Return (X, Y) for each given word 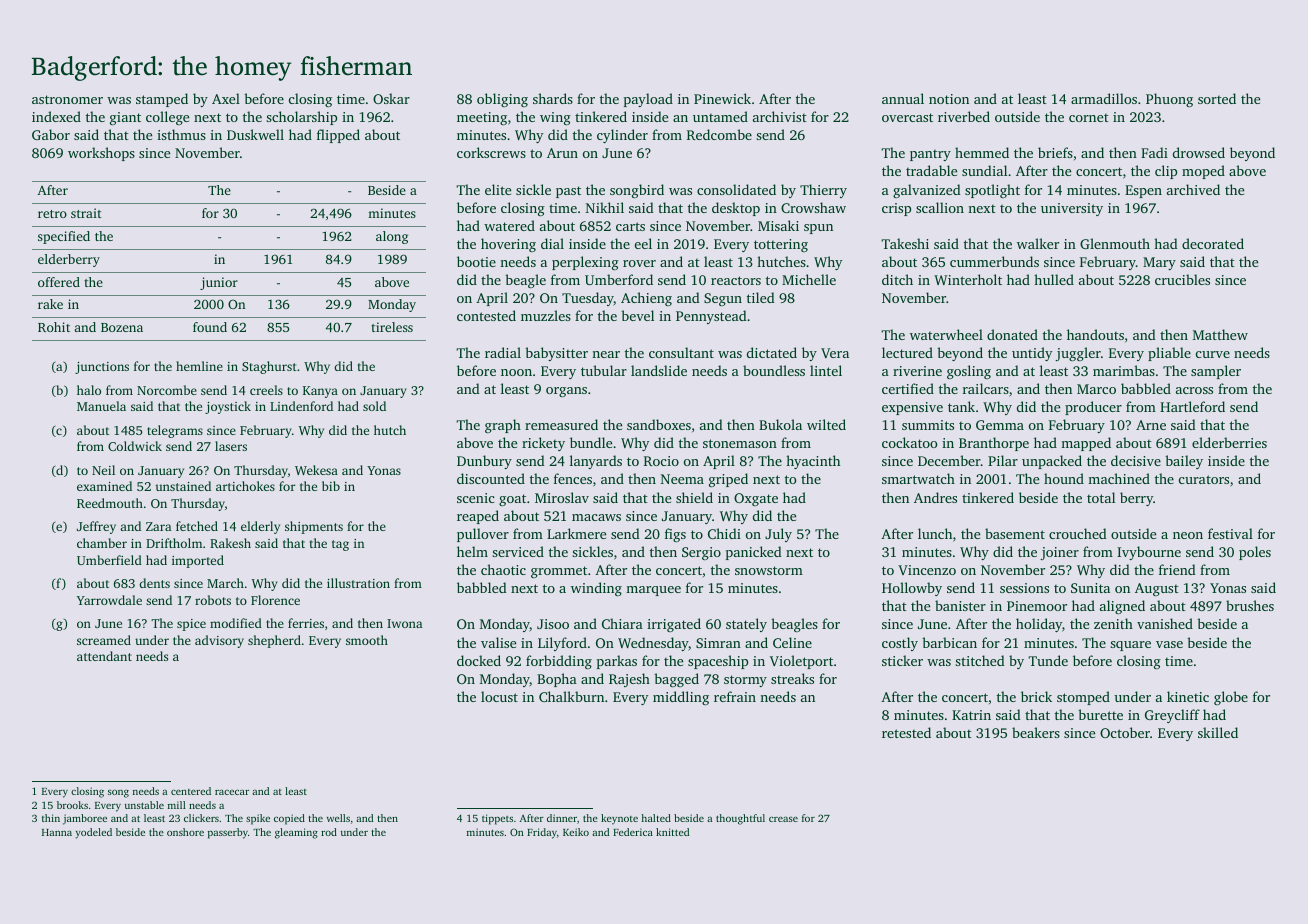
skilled (1218, 732)
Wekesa (316, 470)
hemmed (982, 152)
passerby (228, 833)
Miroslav (562, 497)
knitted (672, 832)
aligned (1122, 607)
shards (553, 98)
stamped (162, 100)
